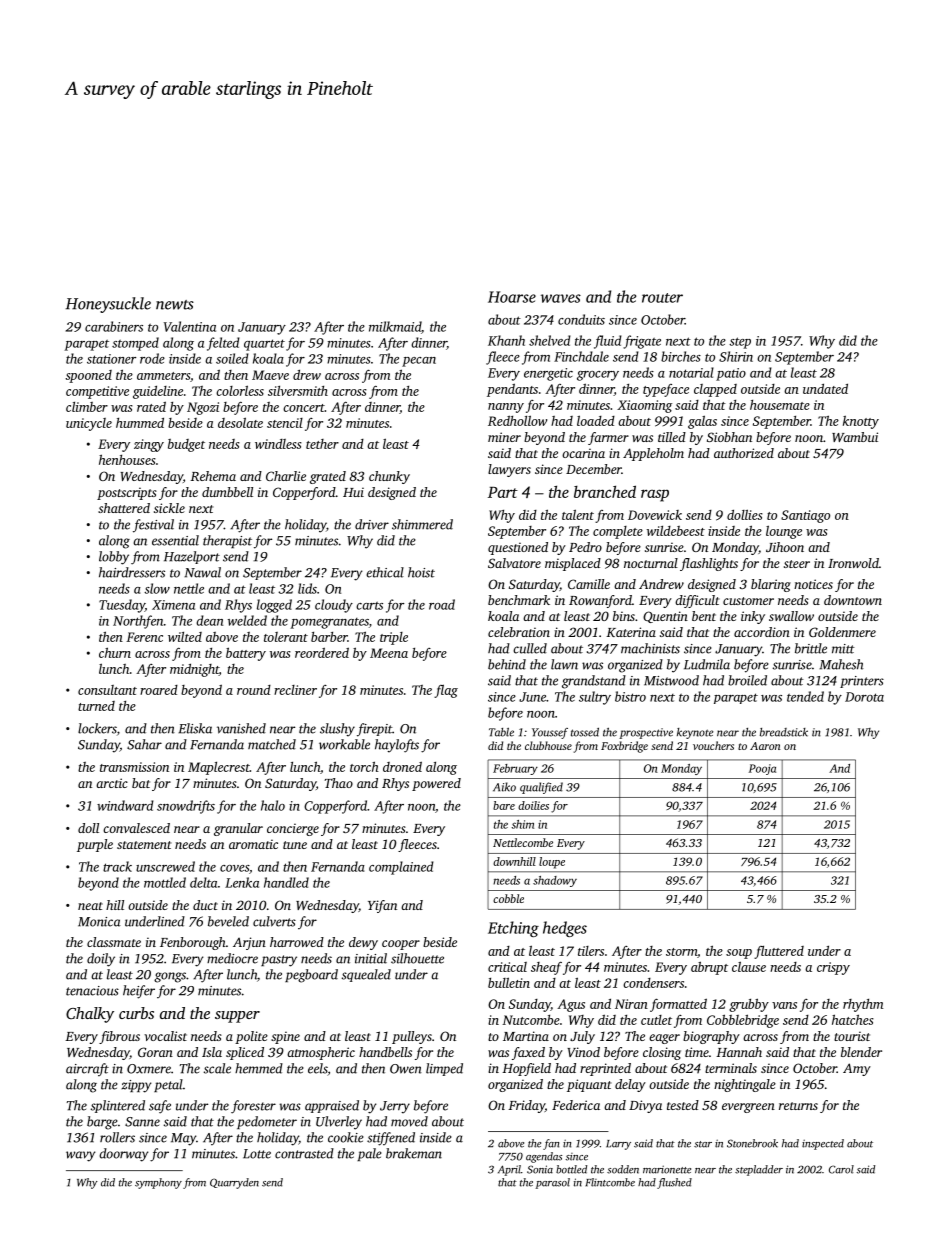 The height and width of the page is (1233, 952). What do you see at coordinates (512, 390) in the page?
I see `pendants` at bounding box center [512, 390].
